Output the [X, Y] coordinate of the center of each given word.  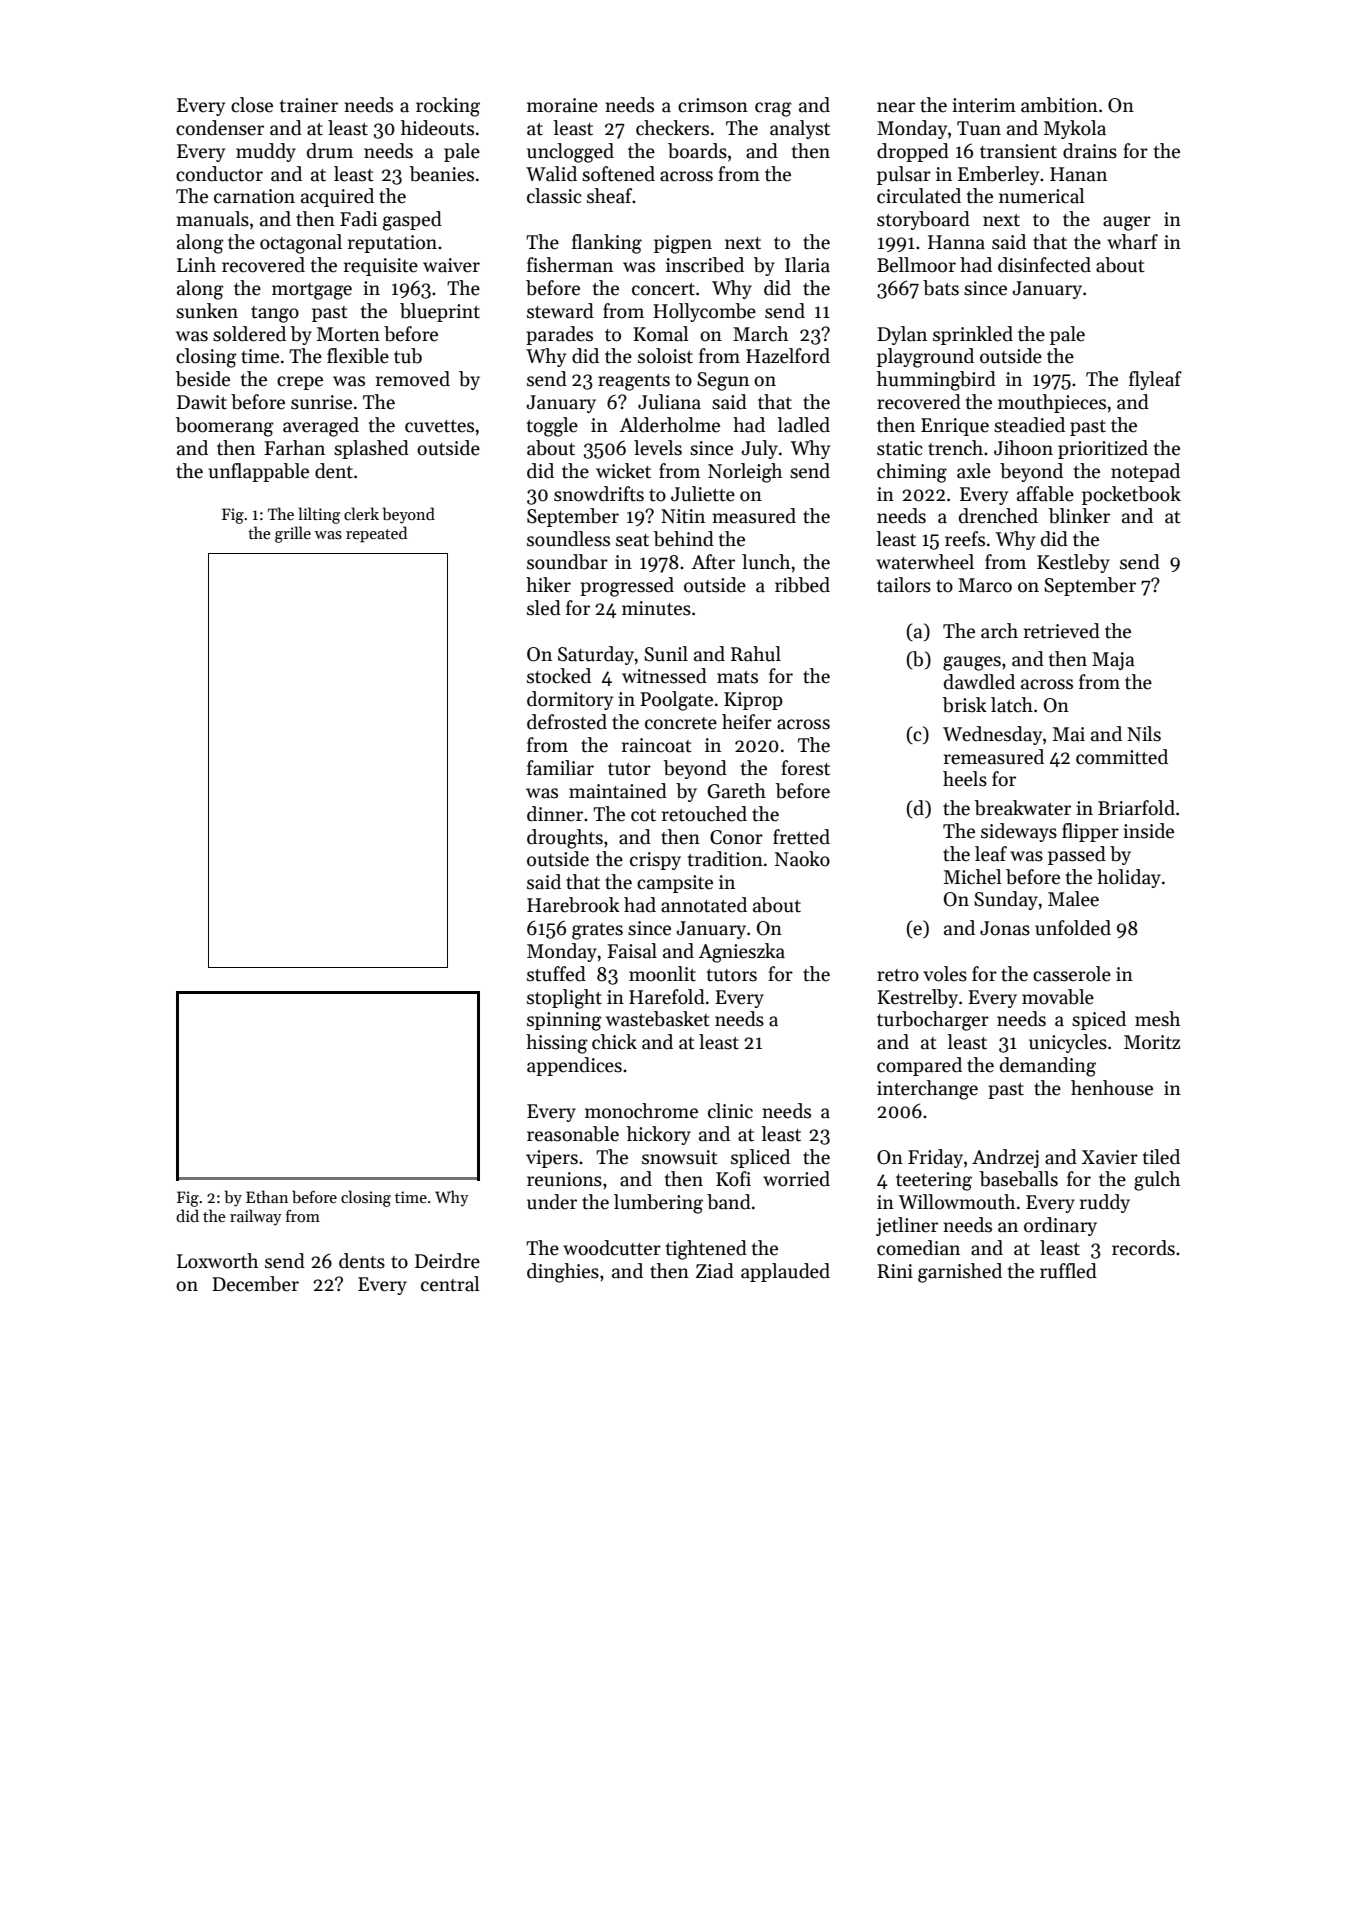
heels [965, 779]
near [896, 107]
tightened [706, 1250]
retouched [704, 814]
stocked [559, 676]
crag [773, 109]
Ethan [267, 1196]
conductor [219, 174]
